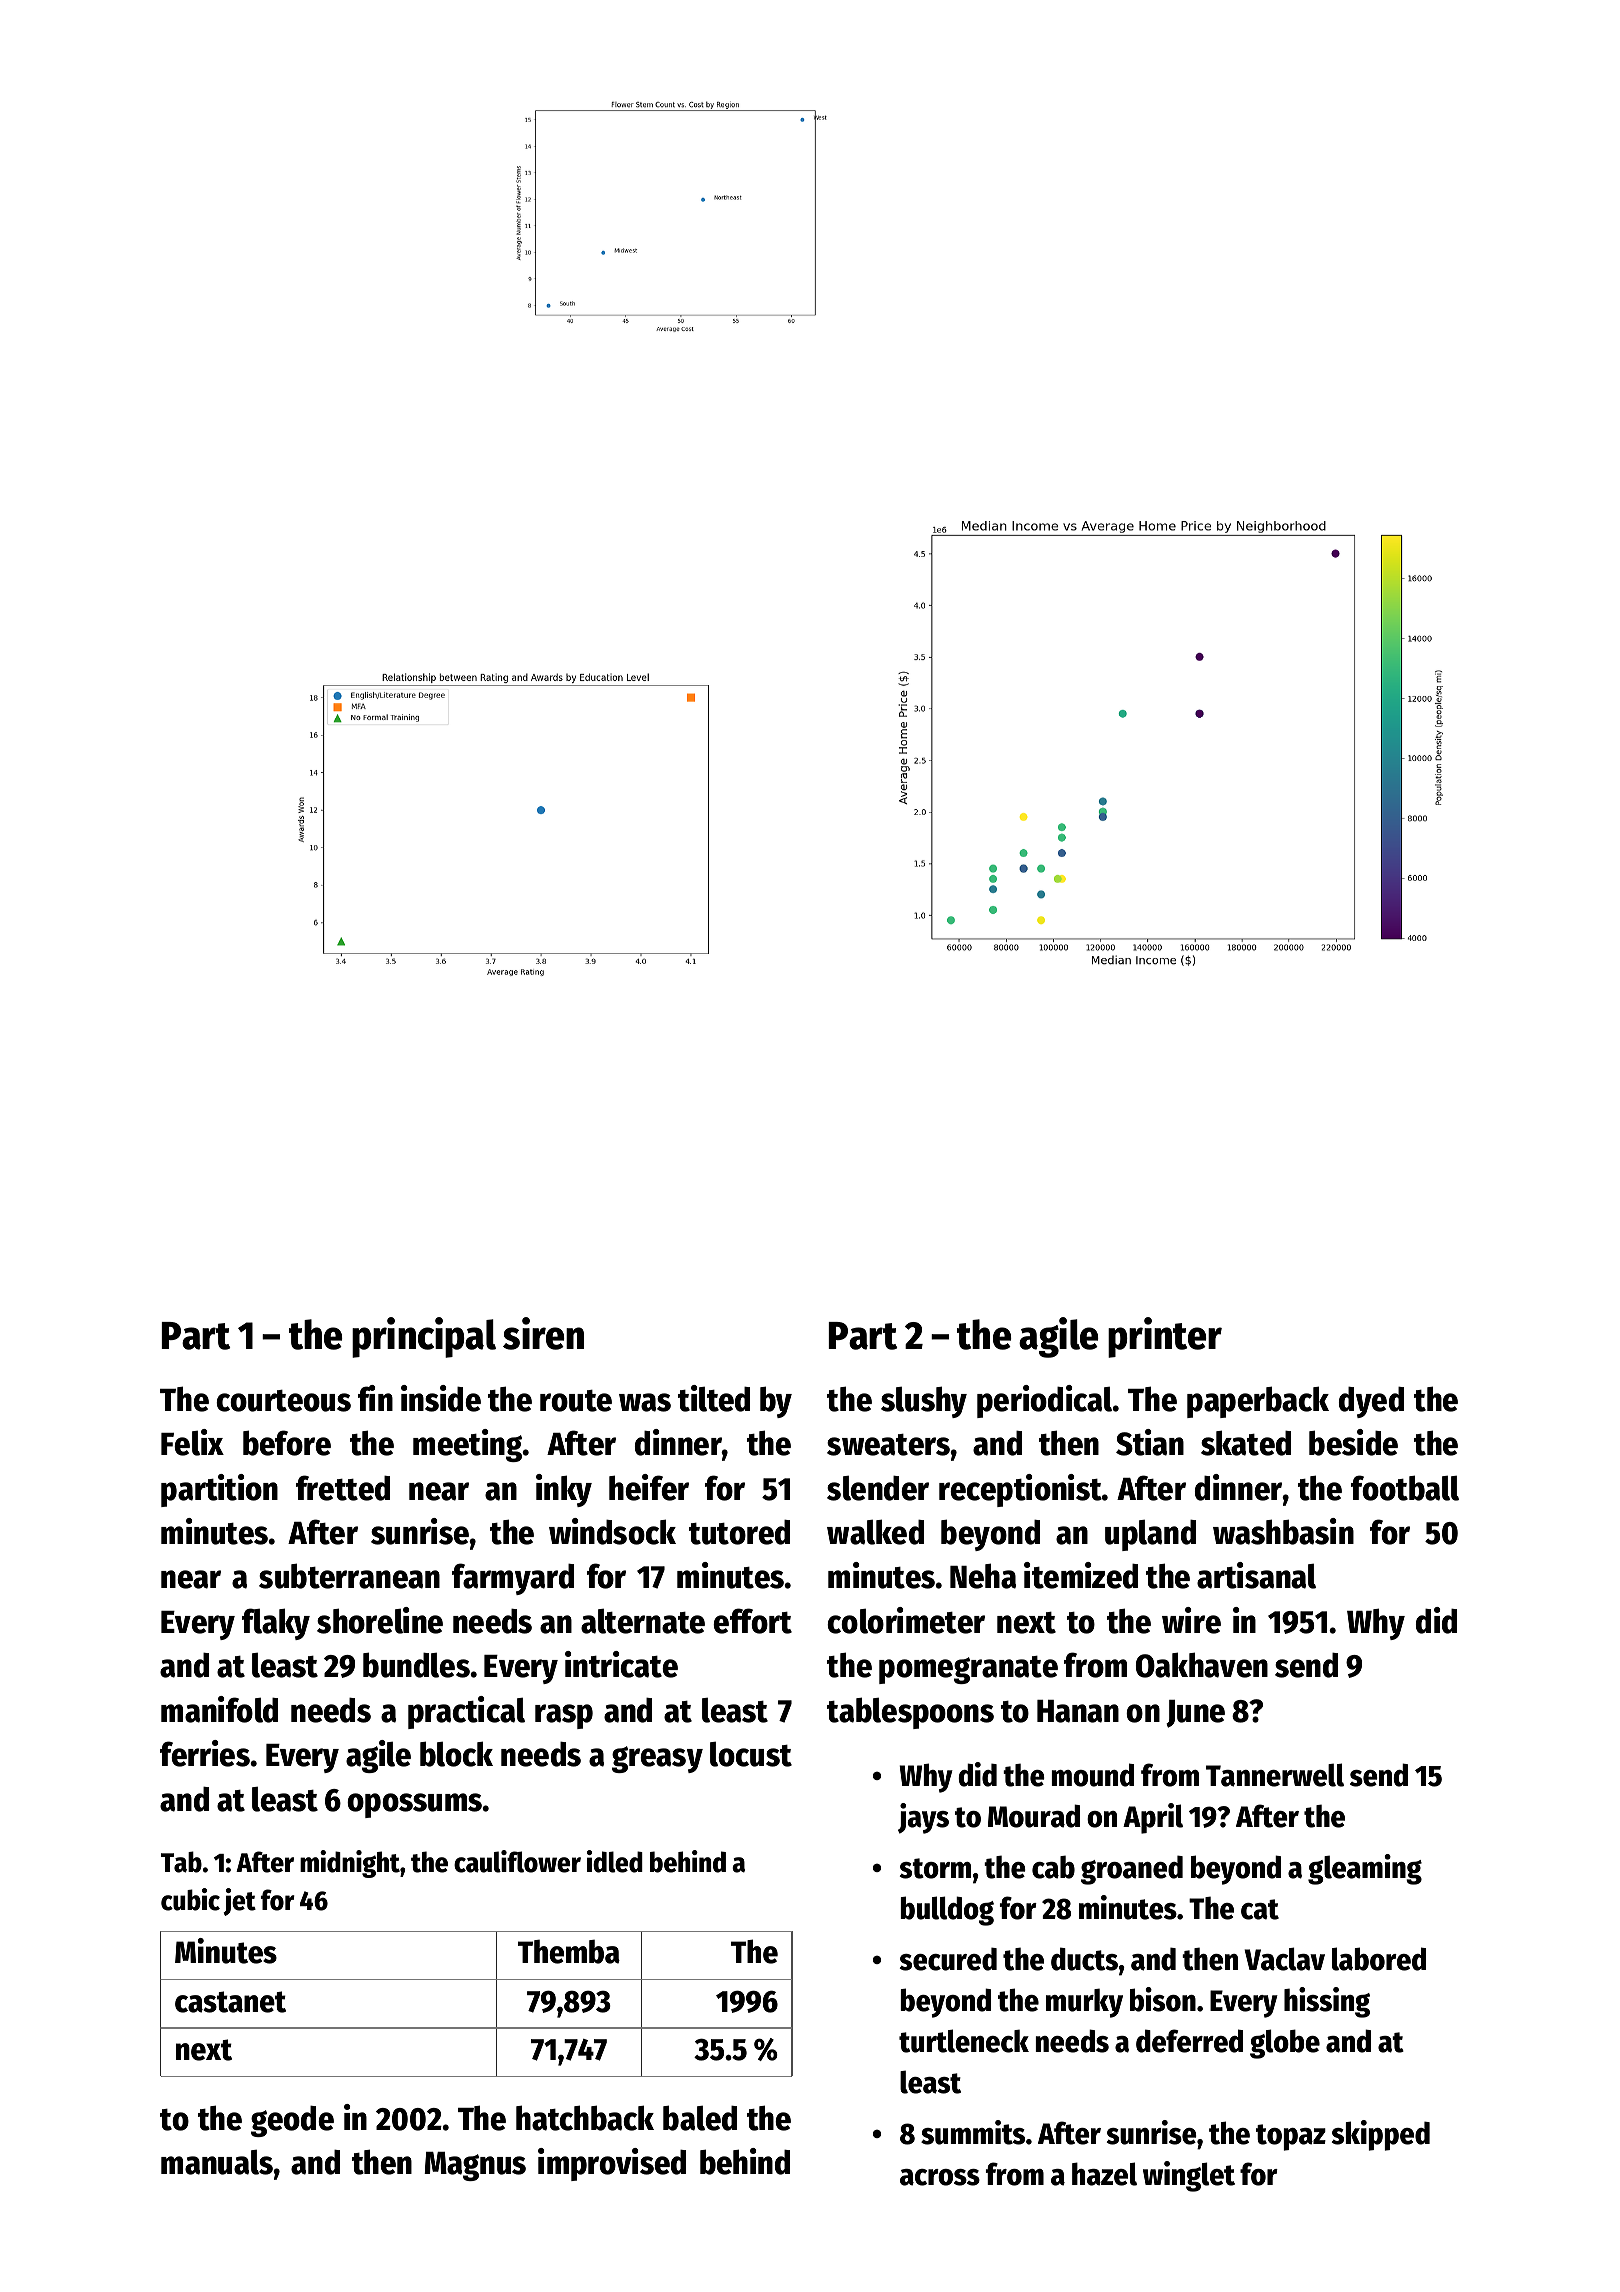  What do you see at coordinates (230, 2002) in the image?
I see `castanet` at bounding box center [230, 2002].
